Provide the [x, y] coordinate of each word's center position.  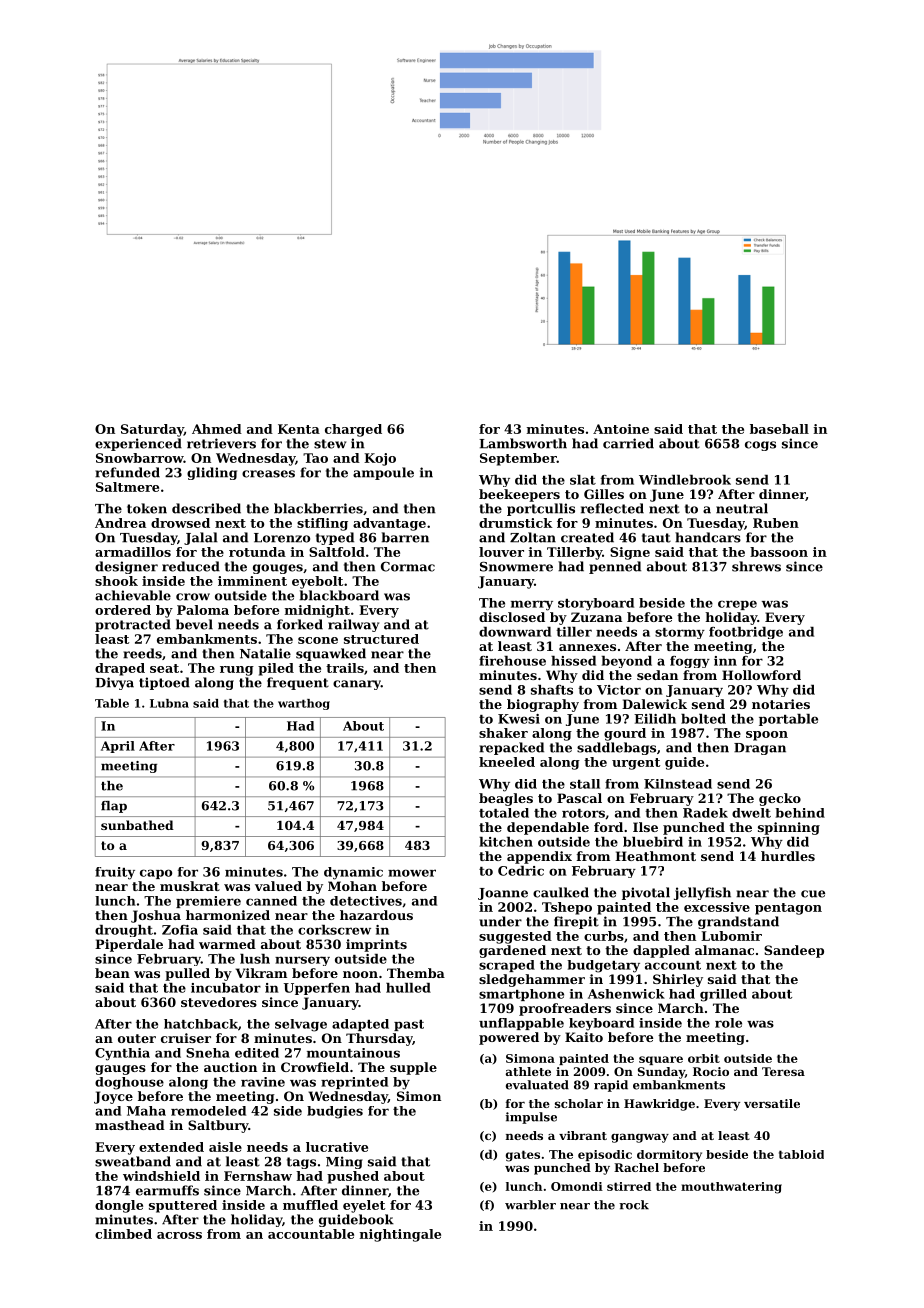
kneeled [507, 762]
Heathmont [655, 856]
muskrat [190, 886]
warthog [304, 704]
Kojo [380, 459]
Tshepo [567, 908]
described [206, 508]
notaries [781, 704]
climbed [123, 1234]
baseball [779, 429]
